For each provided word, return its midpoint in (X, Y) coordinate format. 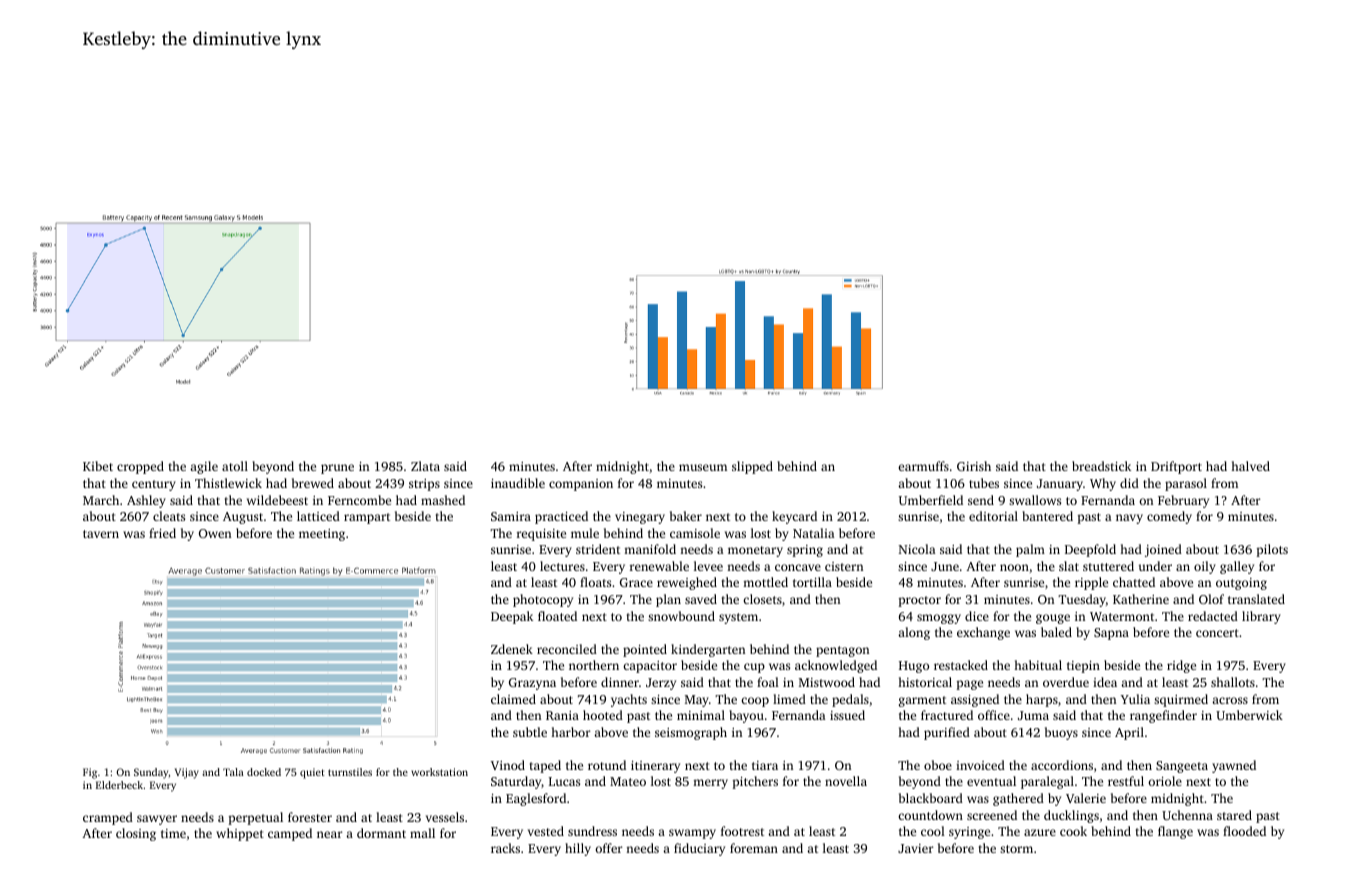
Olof (1211, 599)
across (1230, 700)
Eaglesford (536, 799)
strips (424, 485)
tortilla (812, 582)
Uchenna (1187, 815)
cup (754, 668)
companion (581, 485)
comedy (1169, 517)
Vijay (187, 773)
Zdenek (512, 649)
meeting (322, 535)
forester (310, 817)
